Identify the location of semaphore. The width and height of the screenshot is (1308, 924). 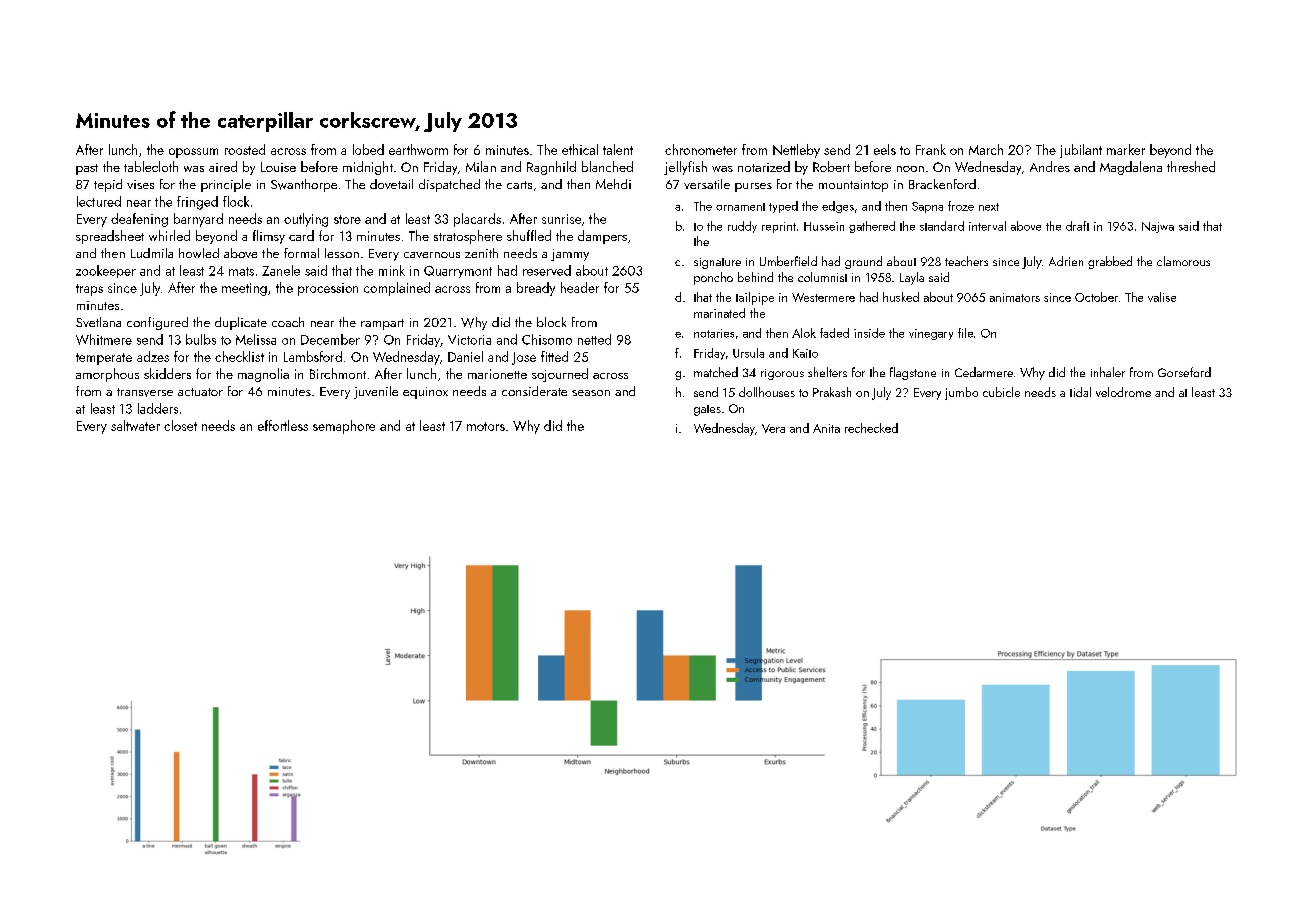
(344, 427).
